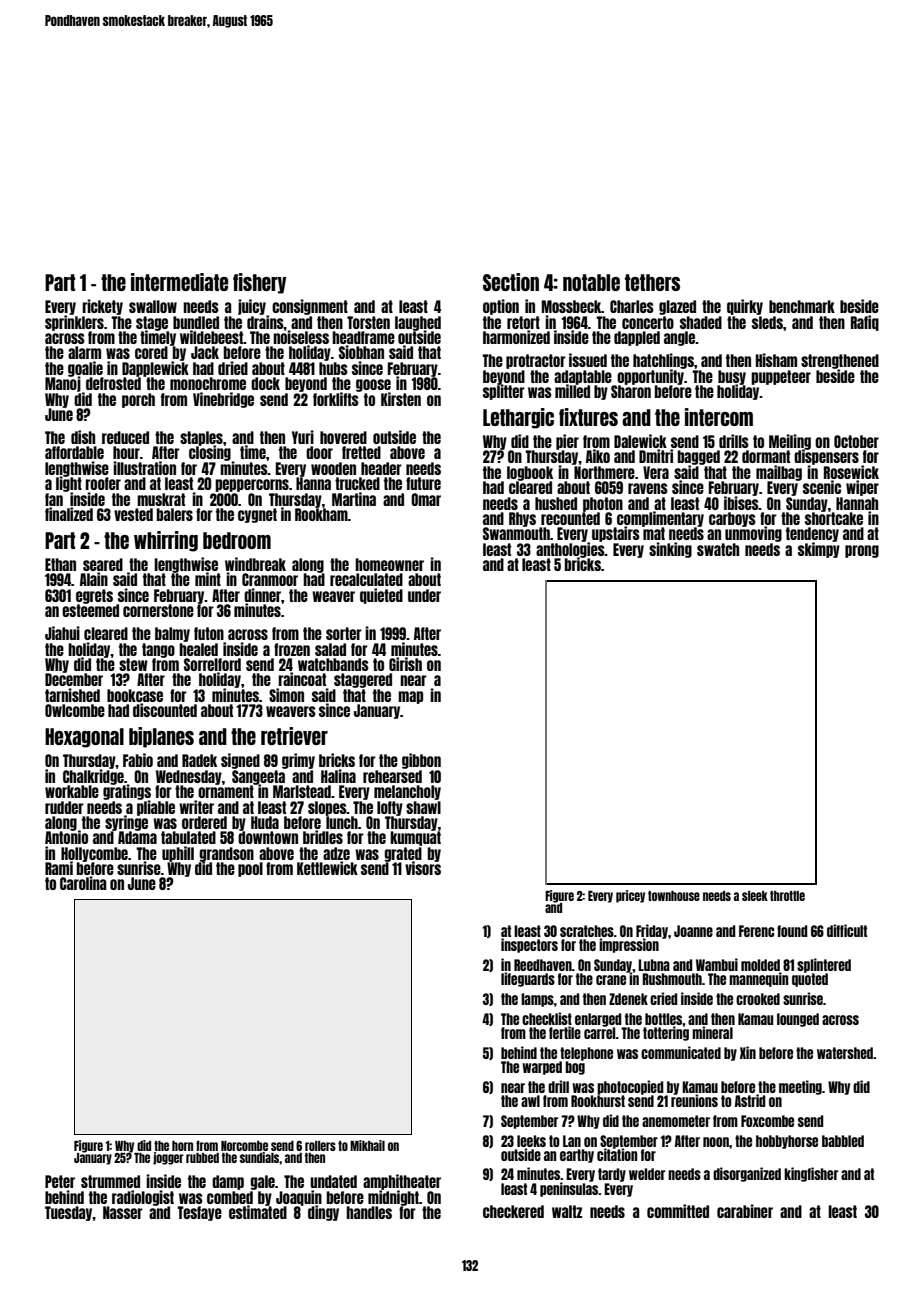  I want to click on Tuesday, so click(69, 1213).
